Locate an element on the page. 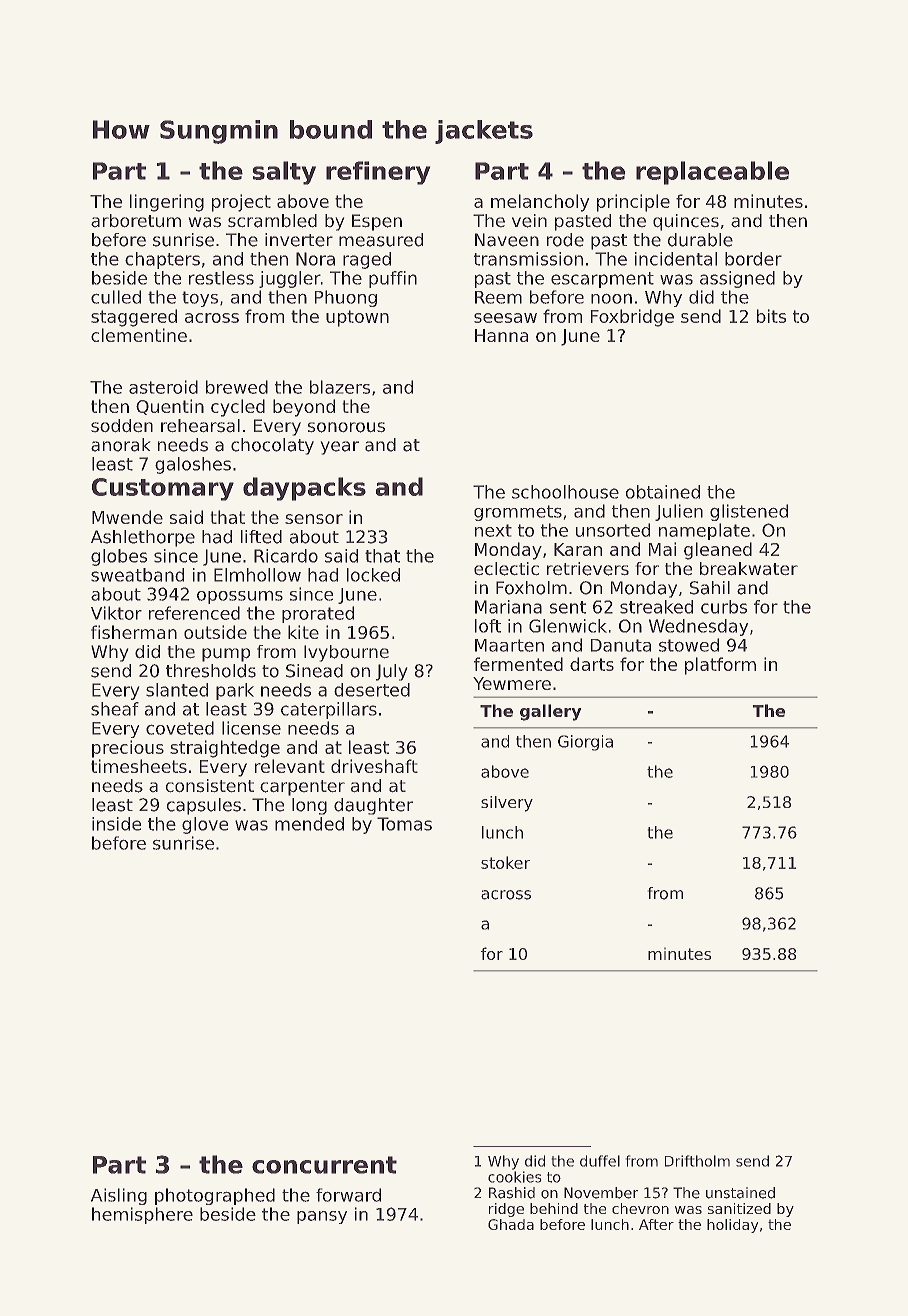  refinery is located at coordinates (378, 173).
